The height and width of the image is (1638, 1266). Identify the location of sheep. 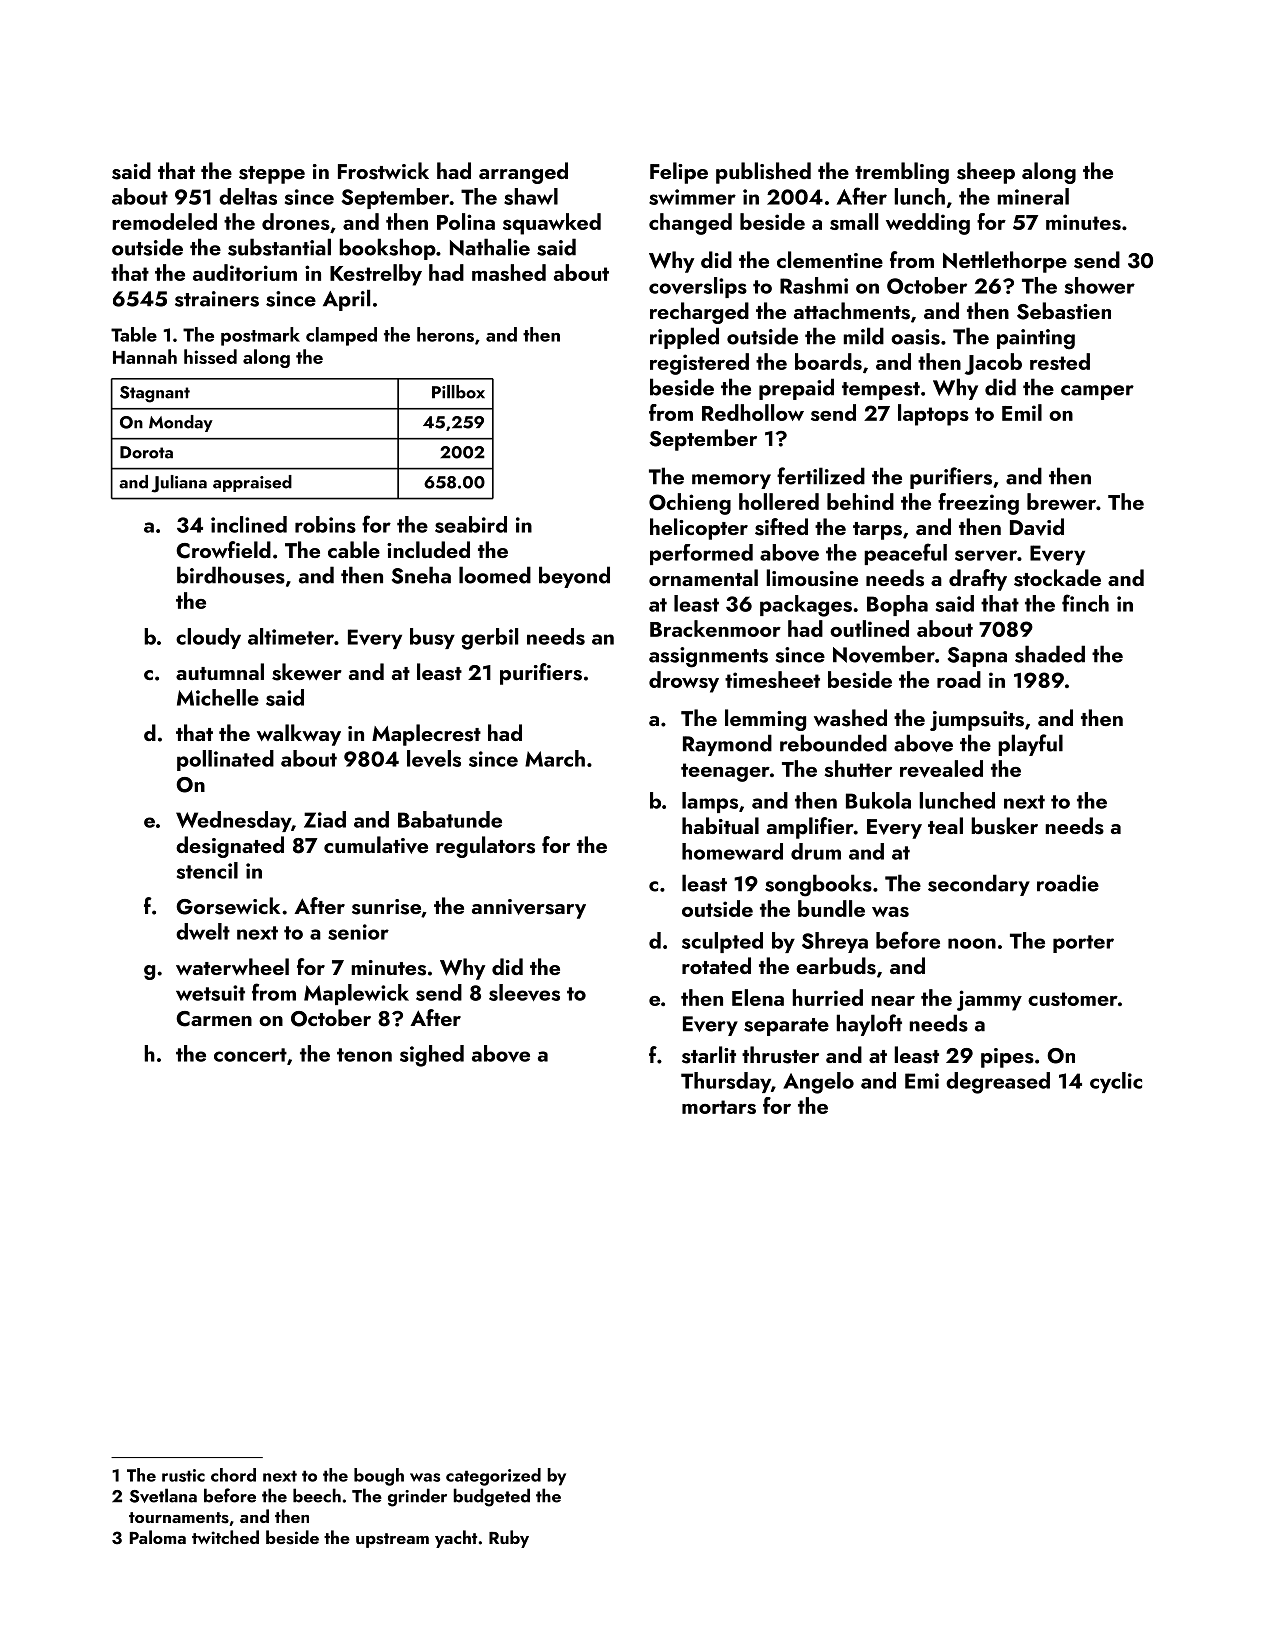
(986, 173).
